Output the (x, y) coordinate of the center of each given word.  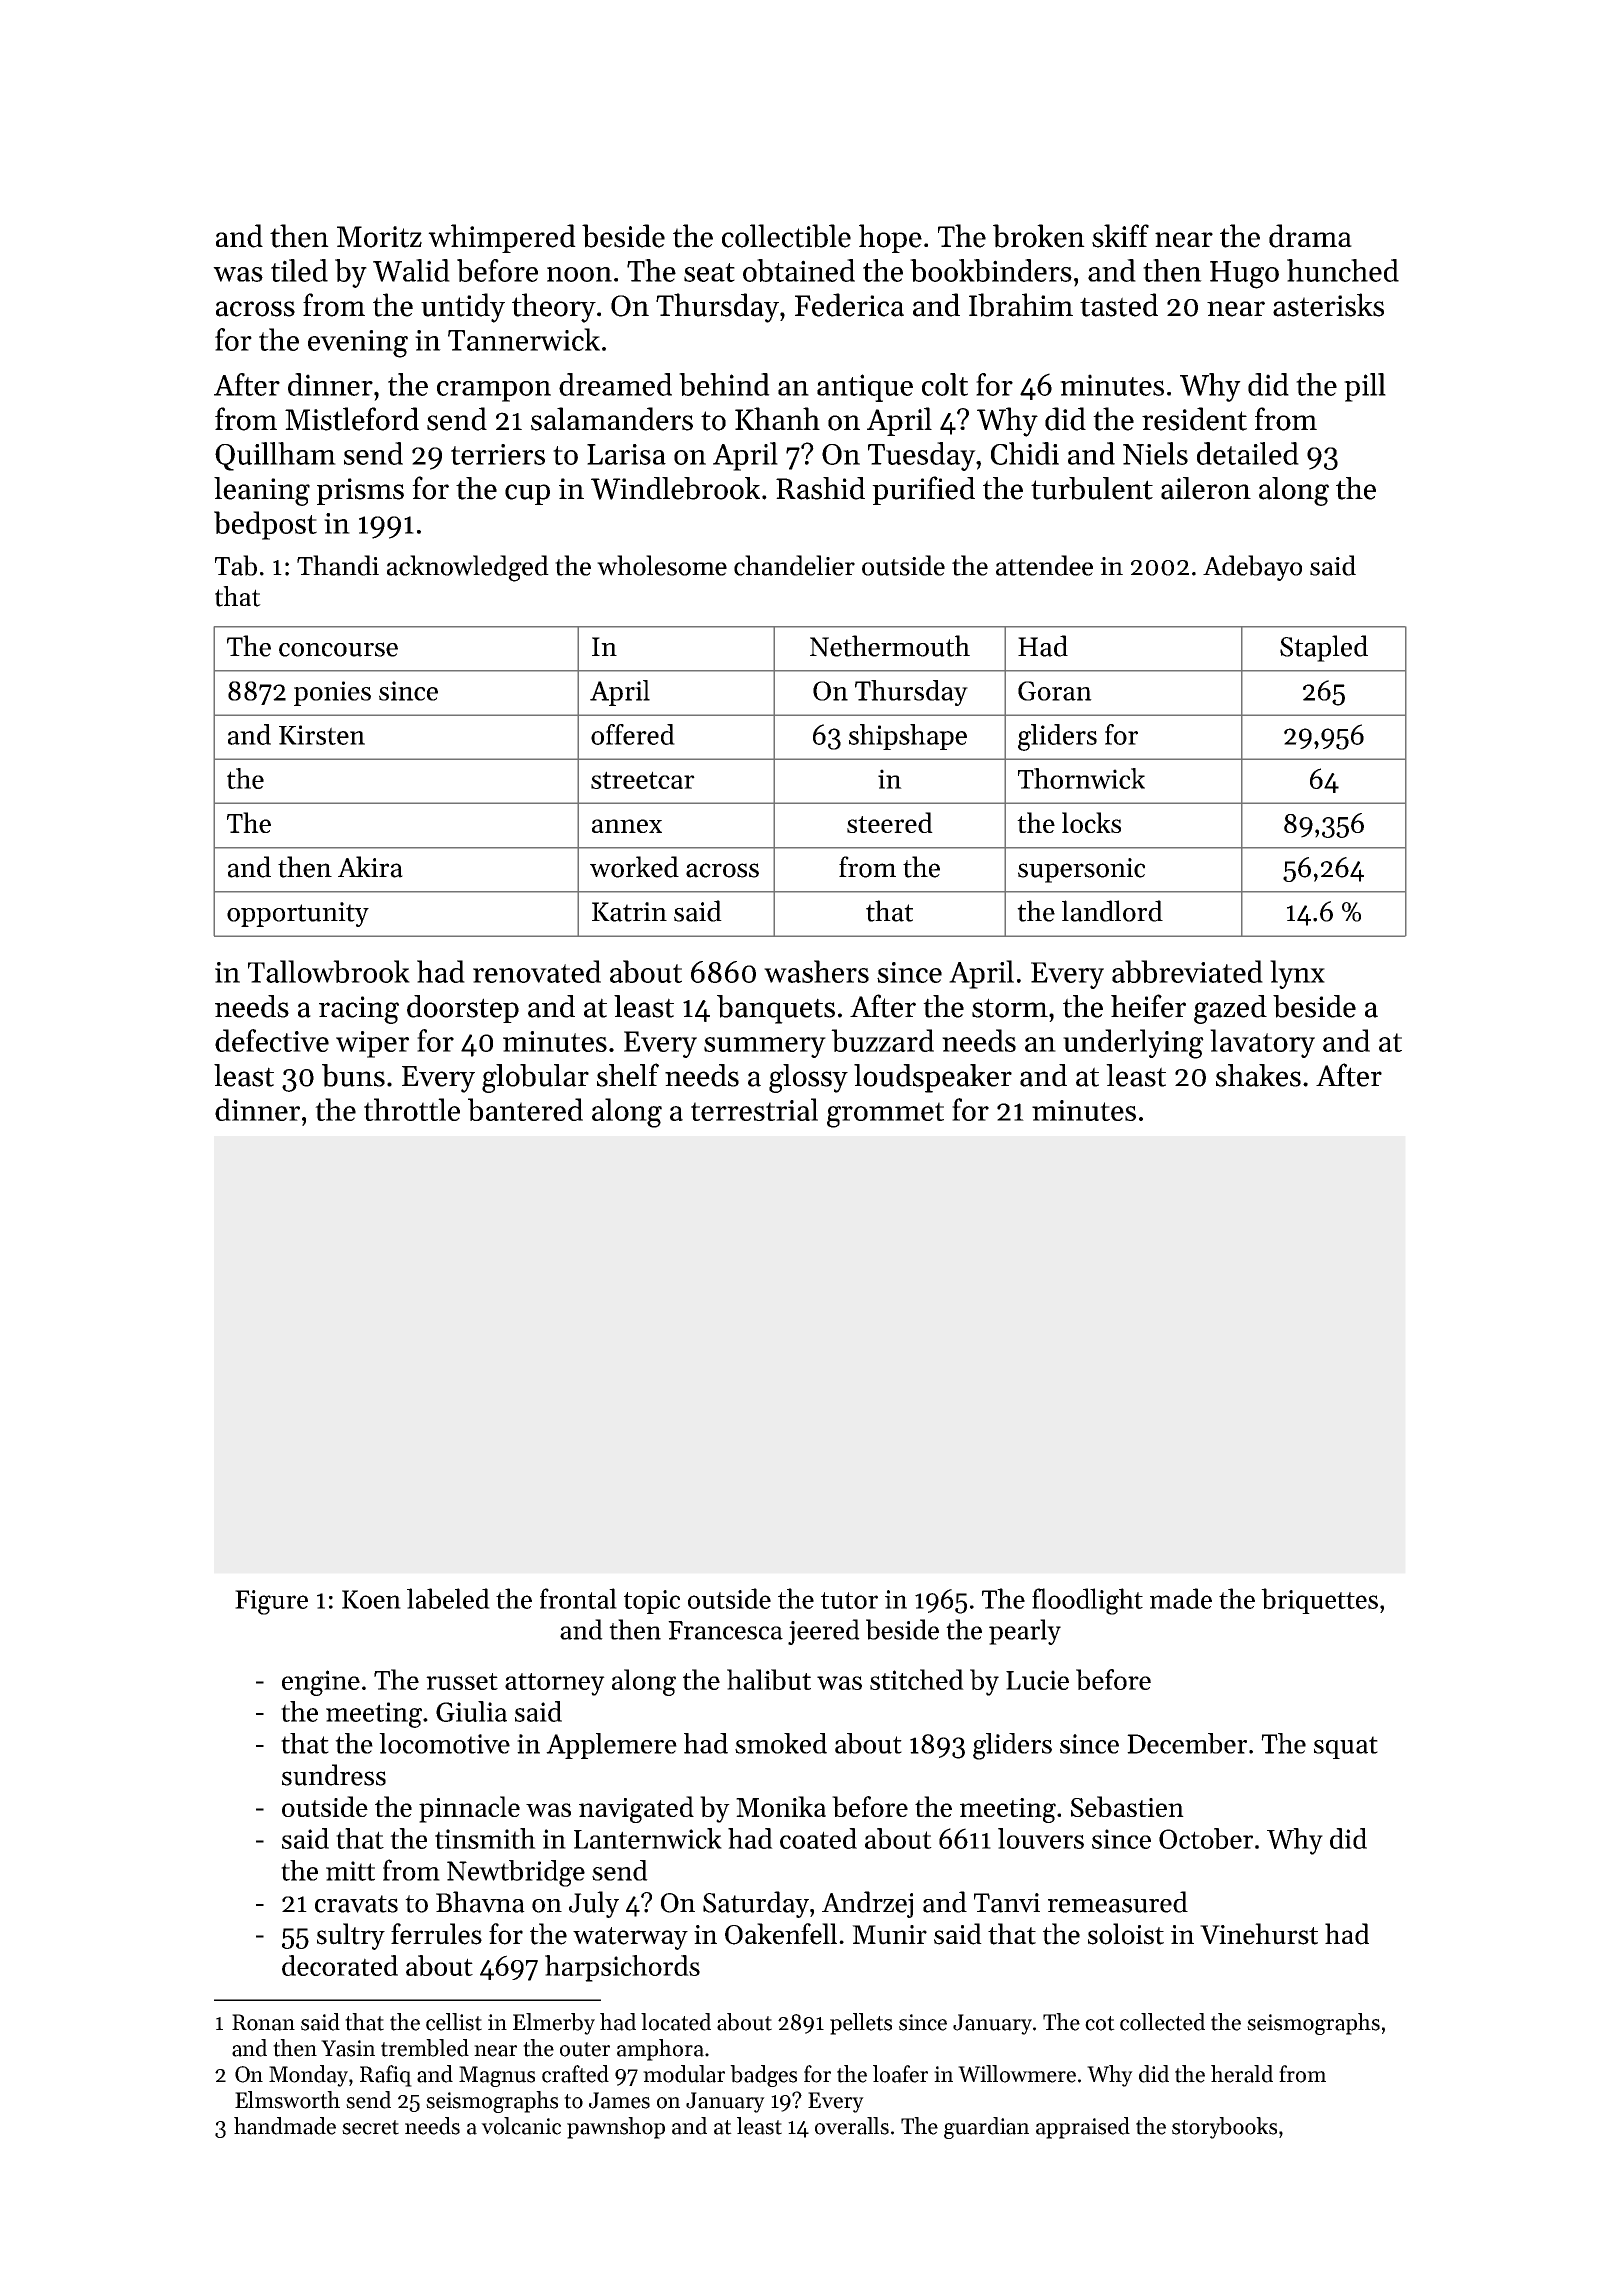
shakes (1258, 1075)
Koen (371, 1599)
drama (1310, 236)
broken (1039, 236)
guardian (986, 2128)
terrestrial (754, 1109)
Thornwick (1081, 778)
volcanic (521, 2126)
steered (890, 822)
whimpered (502, 238)
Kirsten (322, 735)
